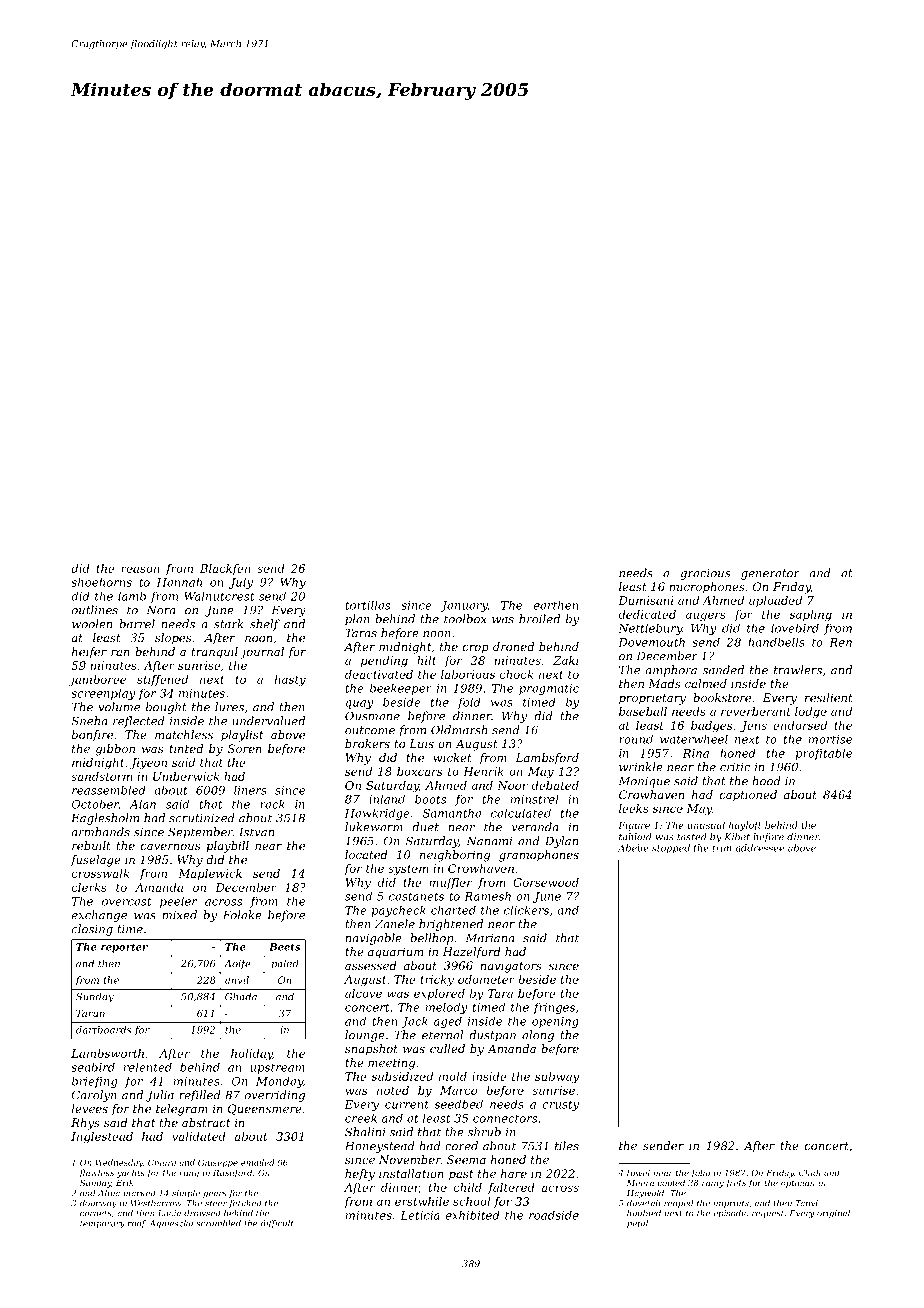 This screenshot has height=1308, width=924. Describe the element at coordinates (810, 1172) in the screenshot. I see `Chidi` at that location.
